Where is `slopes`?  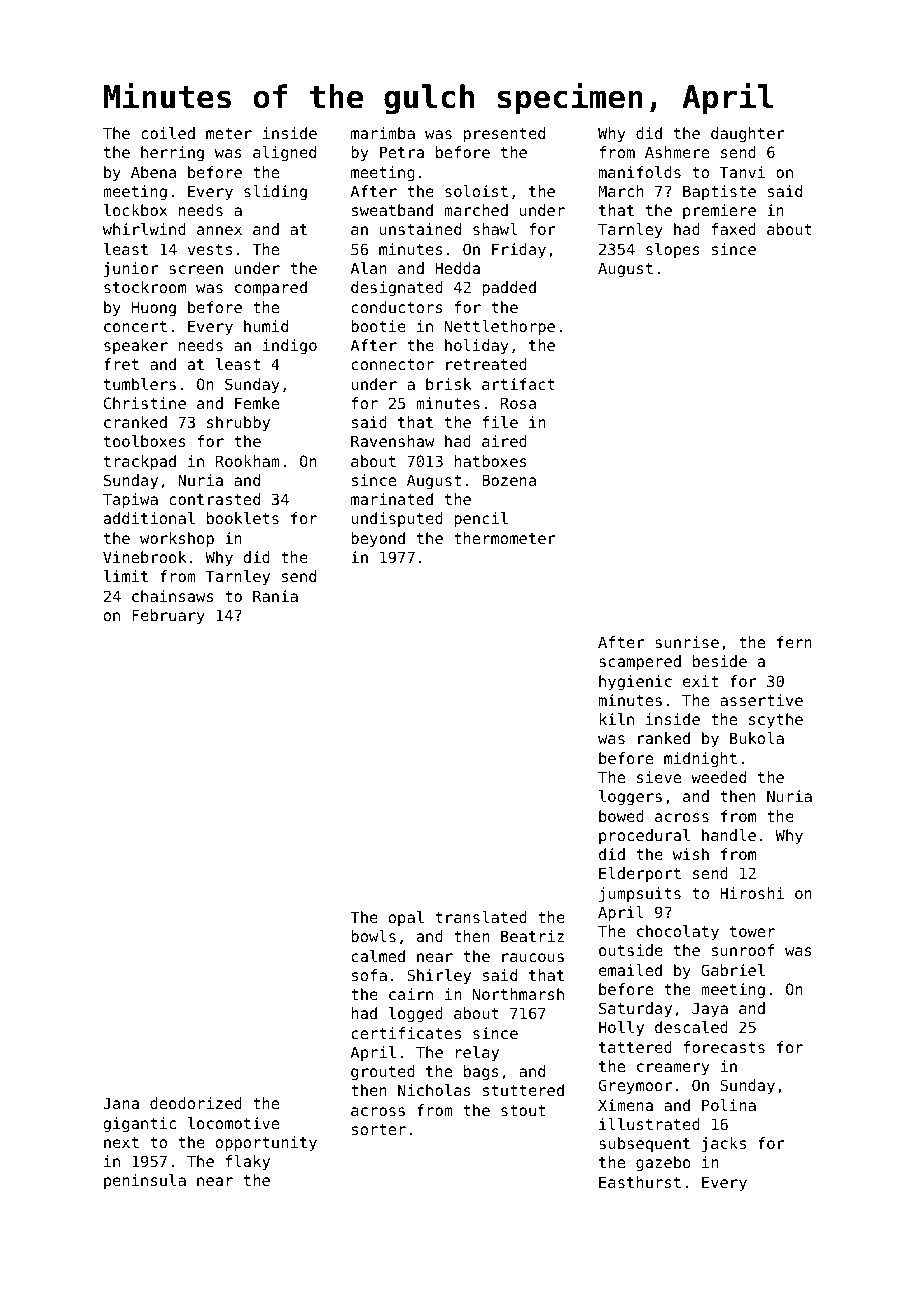
slopes is located at coordinates (673, 250).
